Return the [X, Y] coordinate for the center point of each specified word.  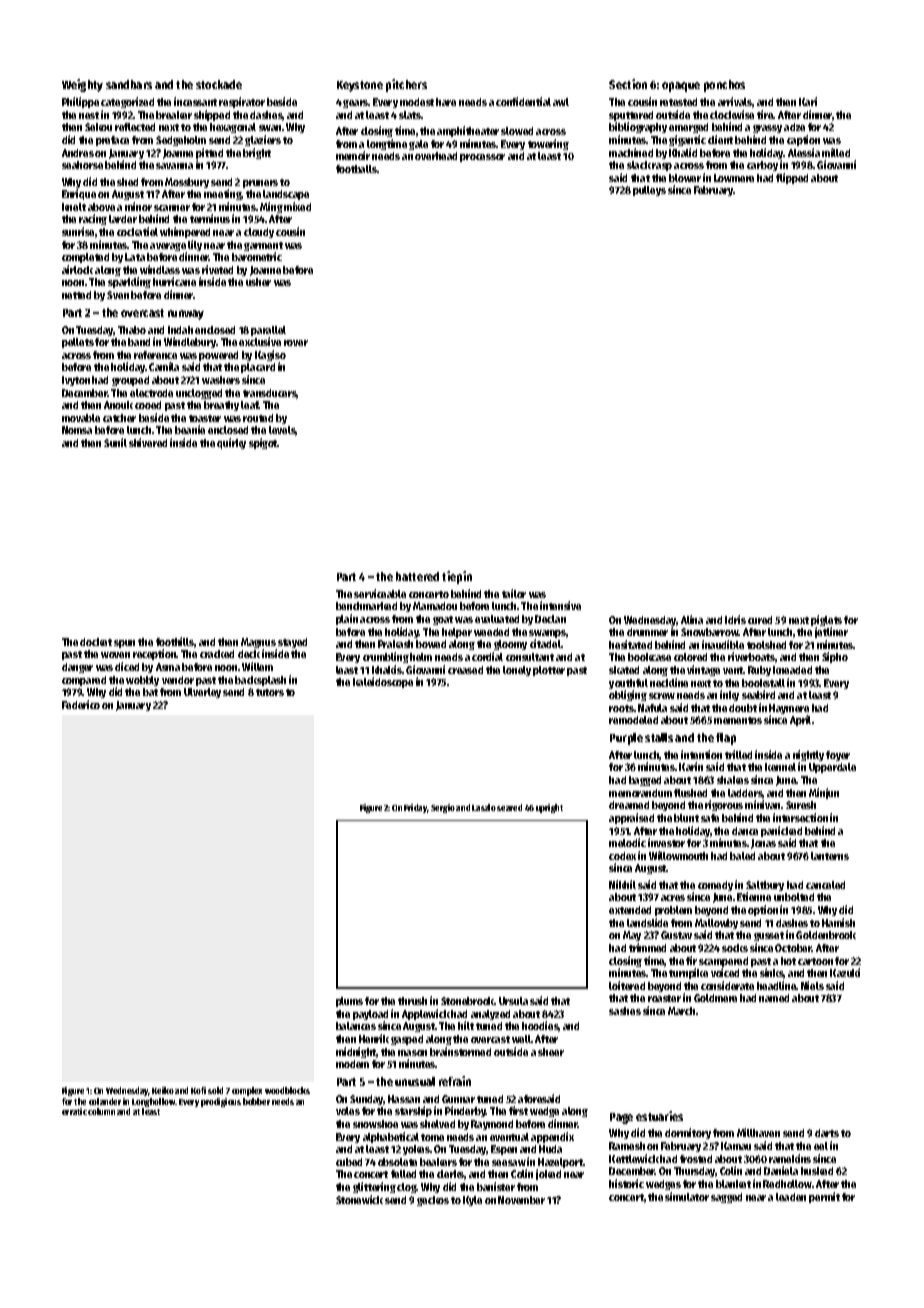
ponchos [724, 86]
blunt [686, 818]
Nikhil [622, 884]
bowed [431, 644]
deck [249, 654]
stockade [219, 84]
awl [561, 102]
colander [105, 1101]
